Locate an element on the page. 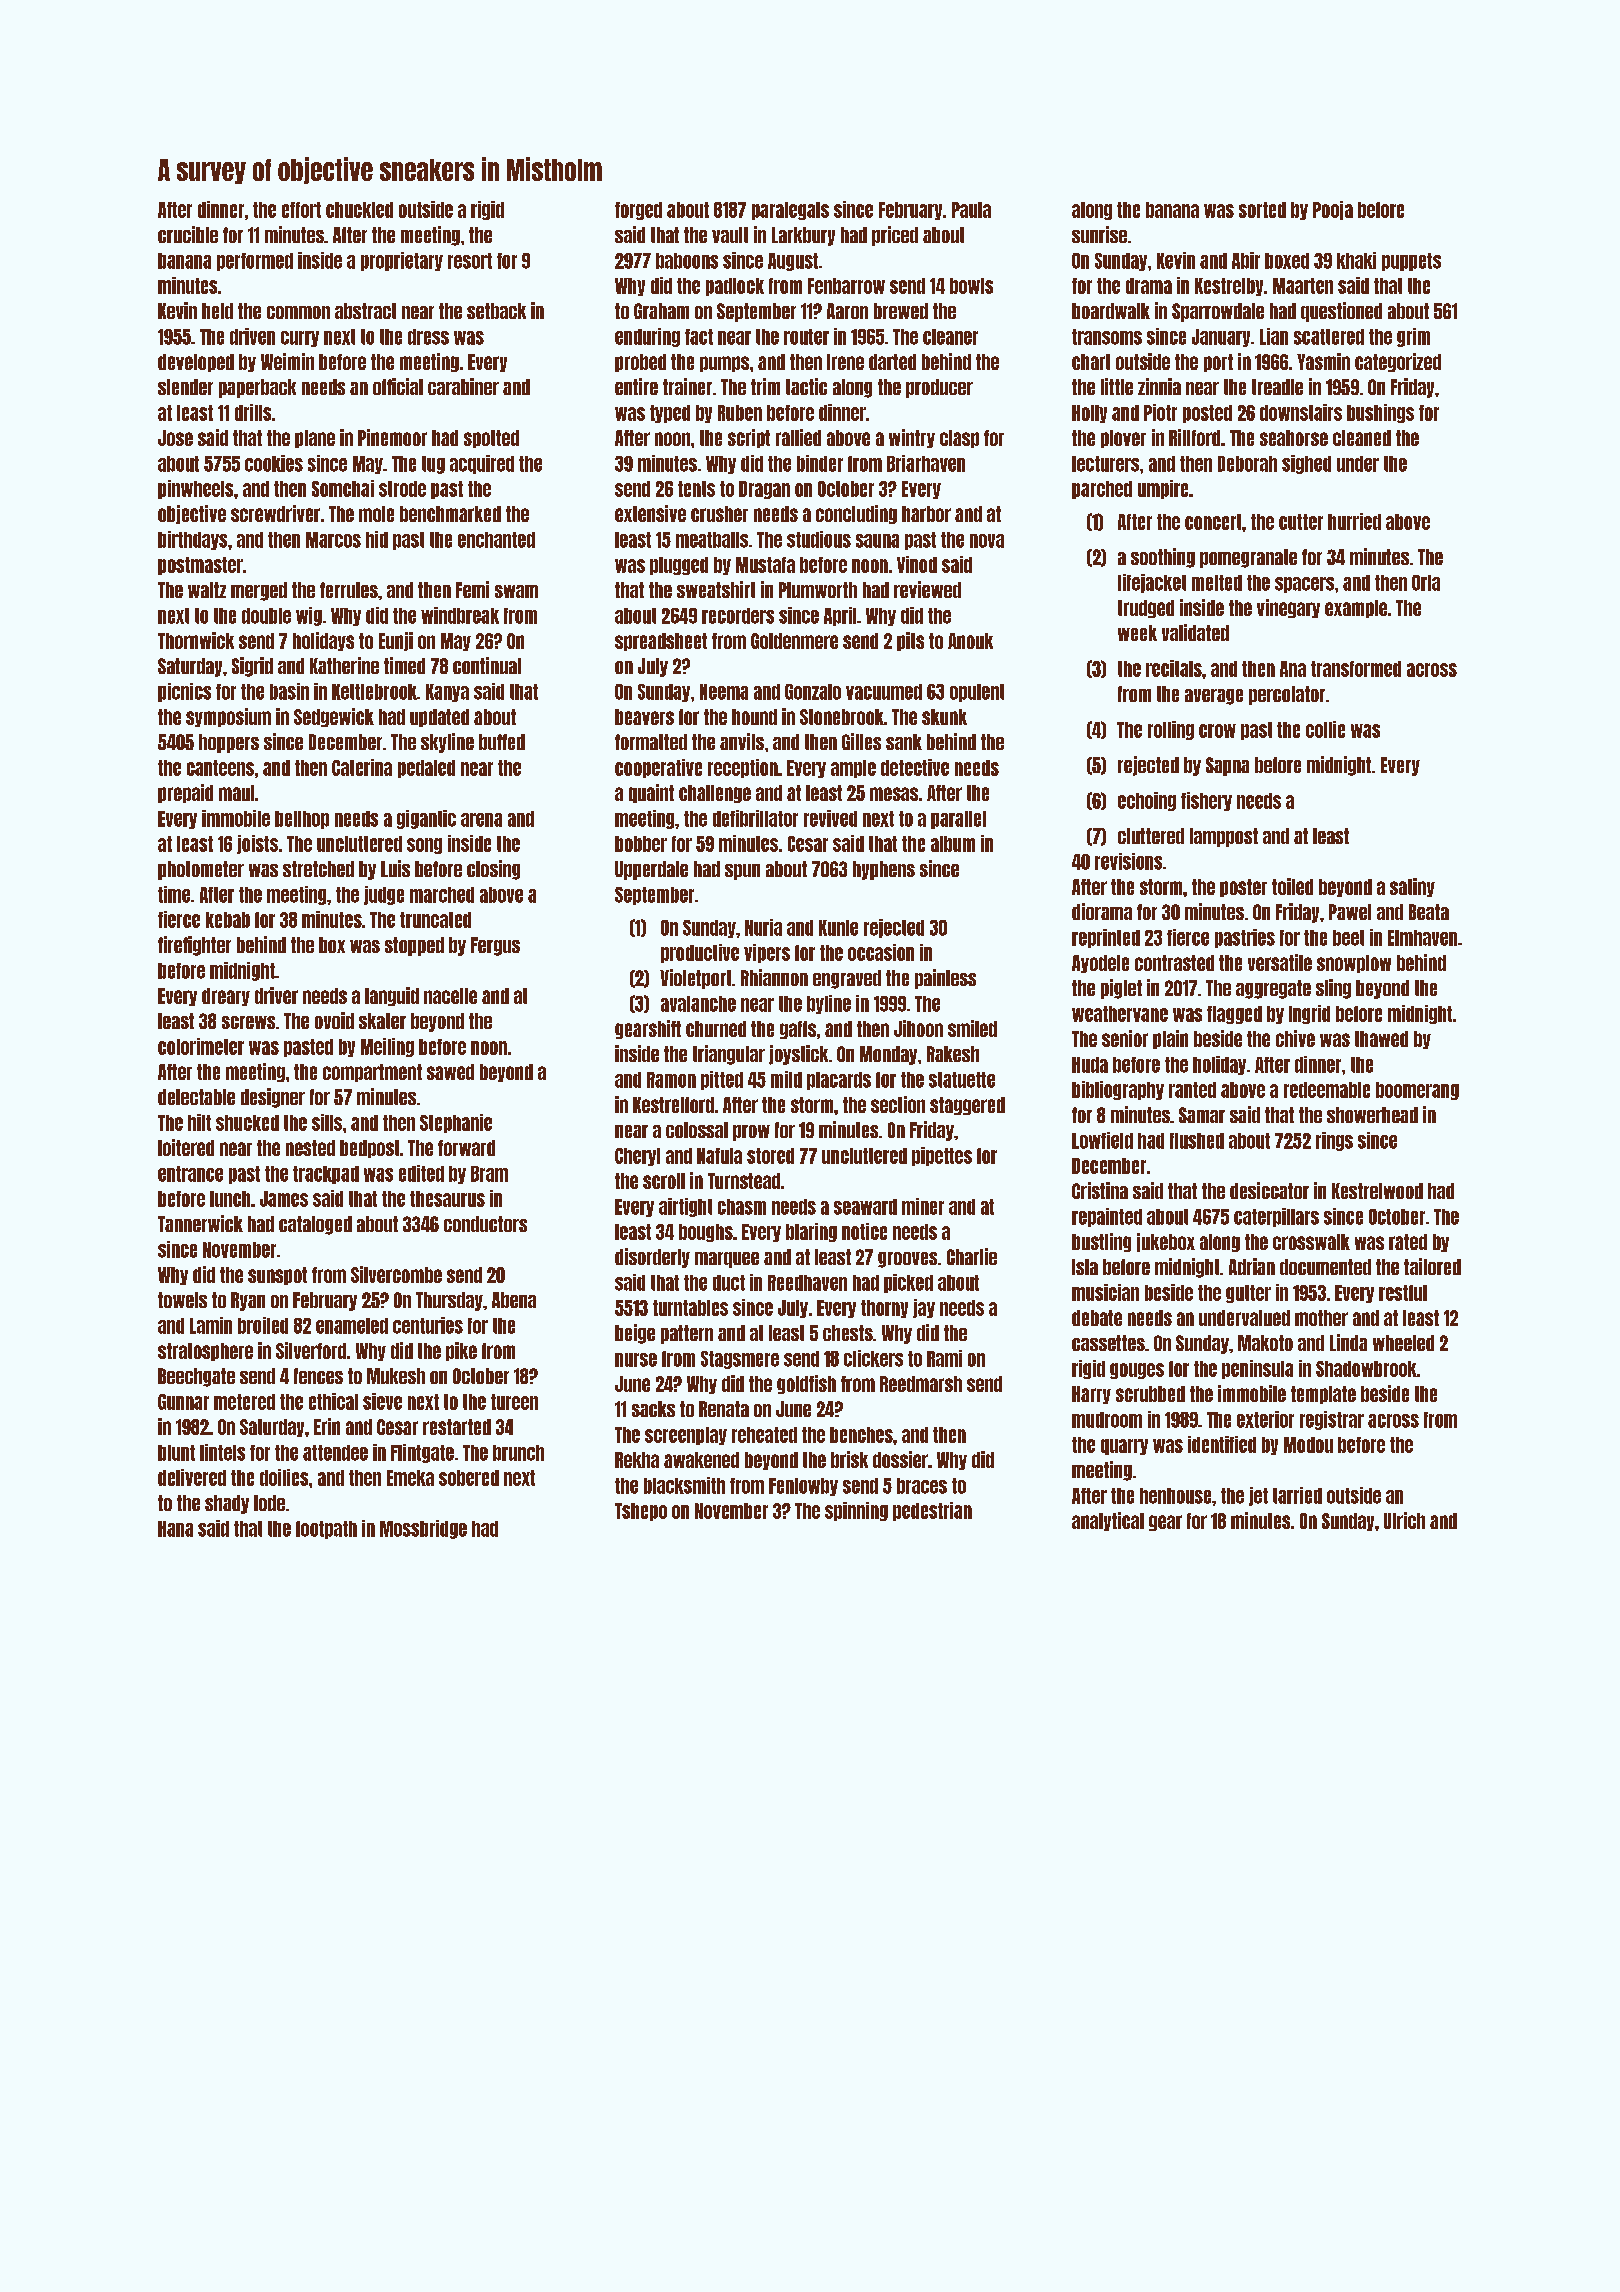 This page has width=1620, height=2292. lintels is located at coordinates (222, 1452).
